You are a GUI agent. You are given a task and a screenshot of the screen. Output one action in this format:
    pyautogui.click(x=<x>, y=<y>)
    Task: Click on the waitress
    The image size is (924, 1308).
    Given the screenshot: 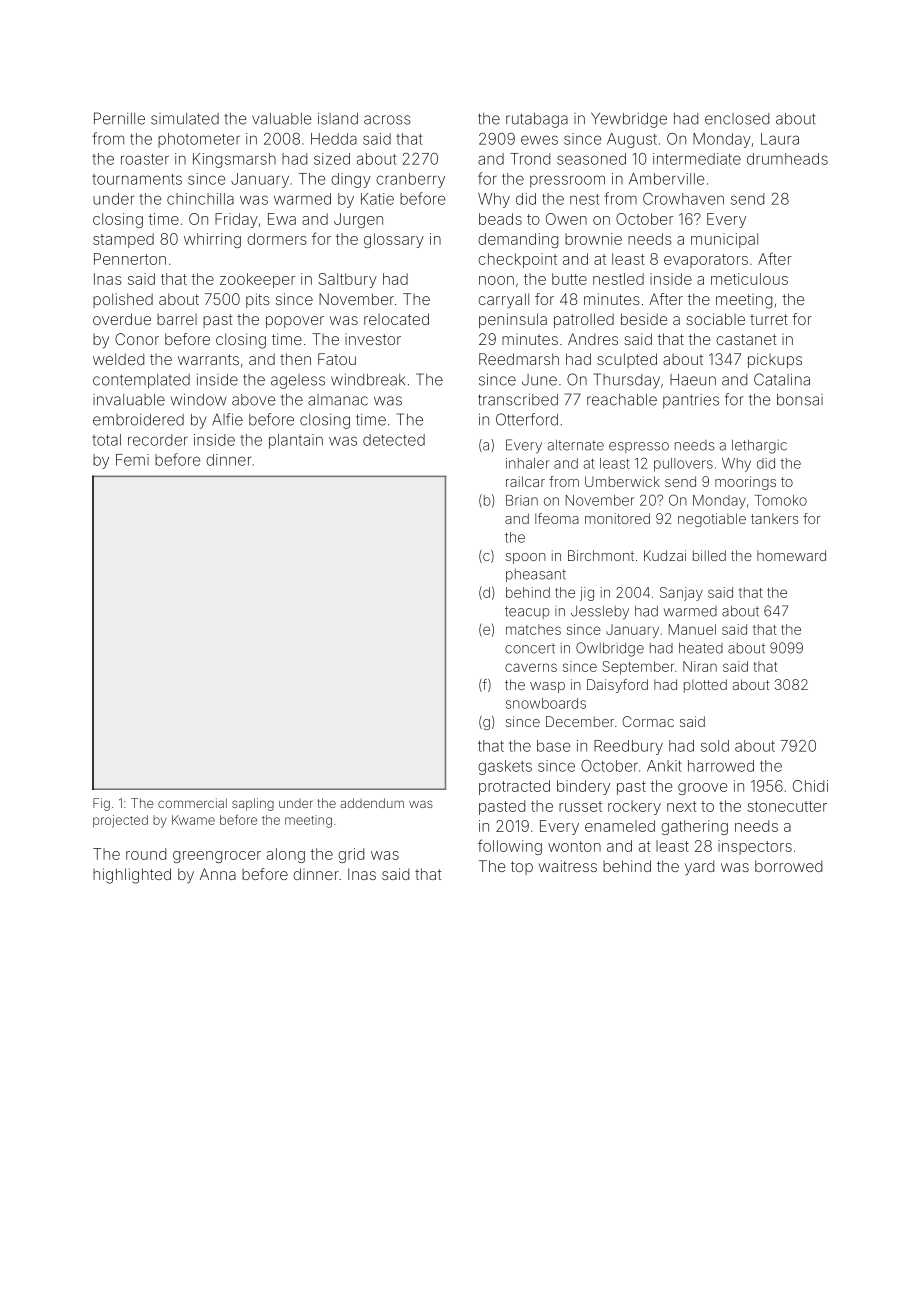 What is the action you would take?
    pyautogui.click(x=568, y=866)
